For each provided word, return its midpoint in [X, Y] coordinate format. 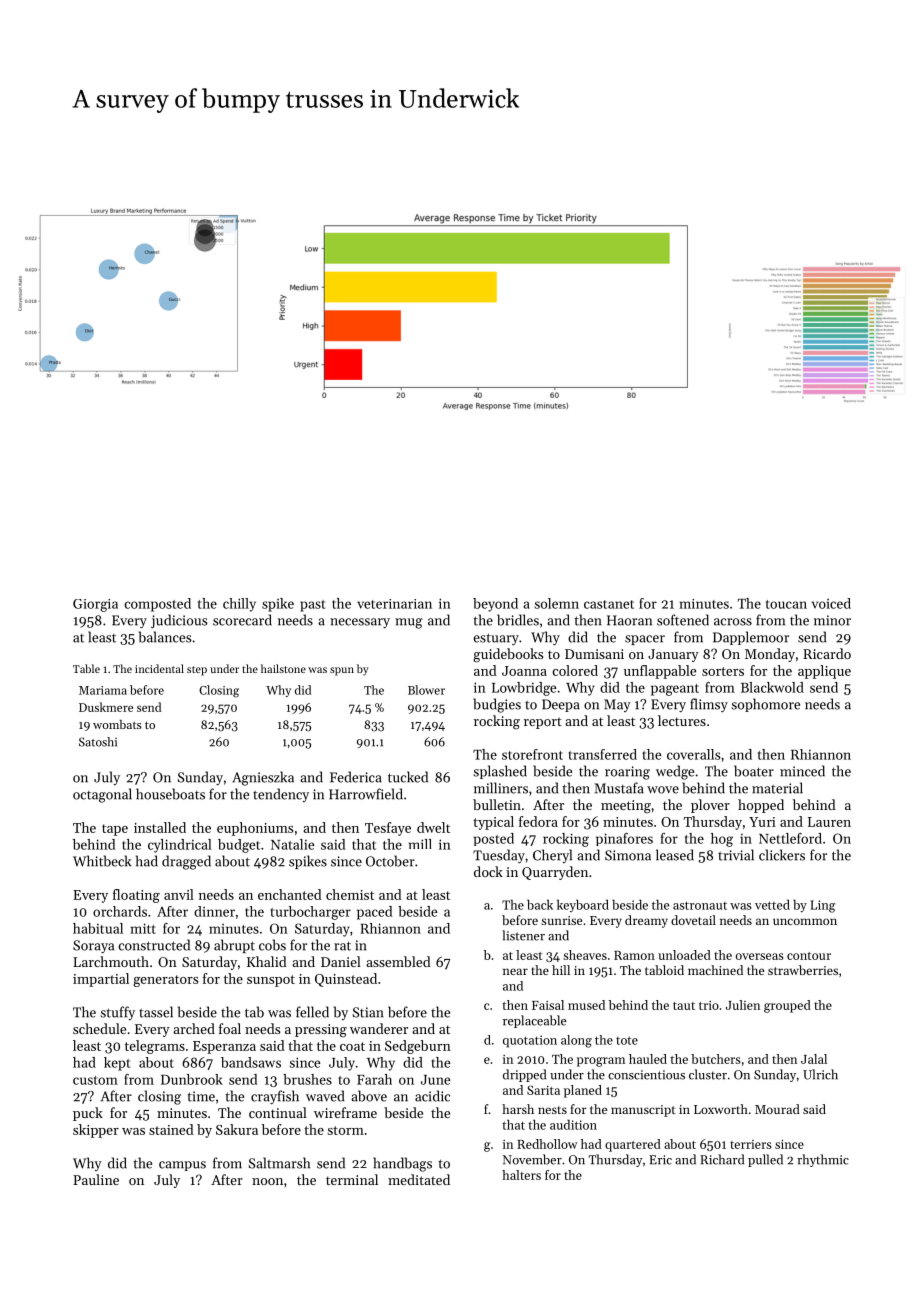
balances [165, 637]
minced [802, 771]
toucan [786, 604]
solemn [557, 603]
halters [521, 1175]
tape [115, 830]
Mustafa [619, 788]
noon [267, 1181]
